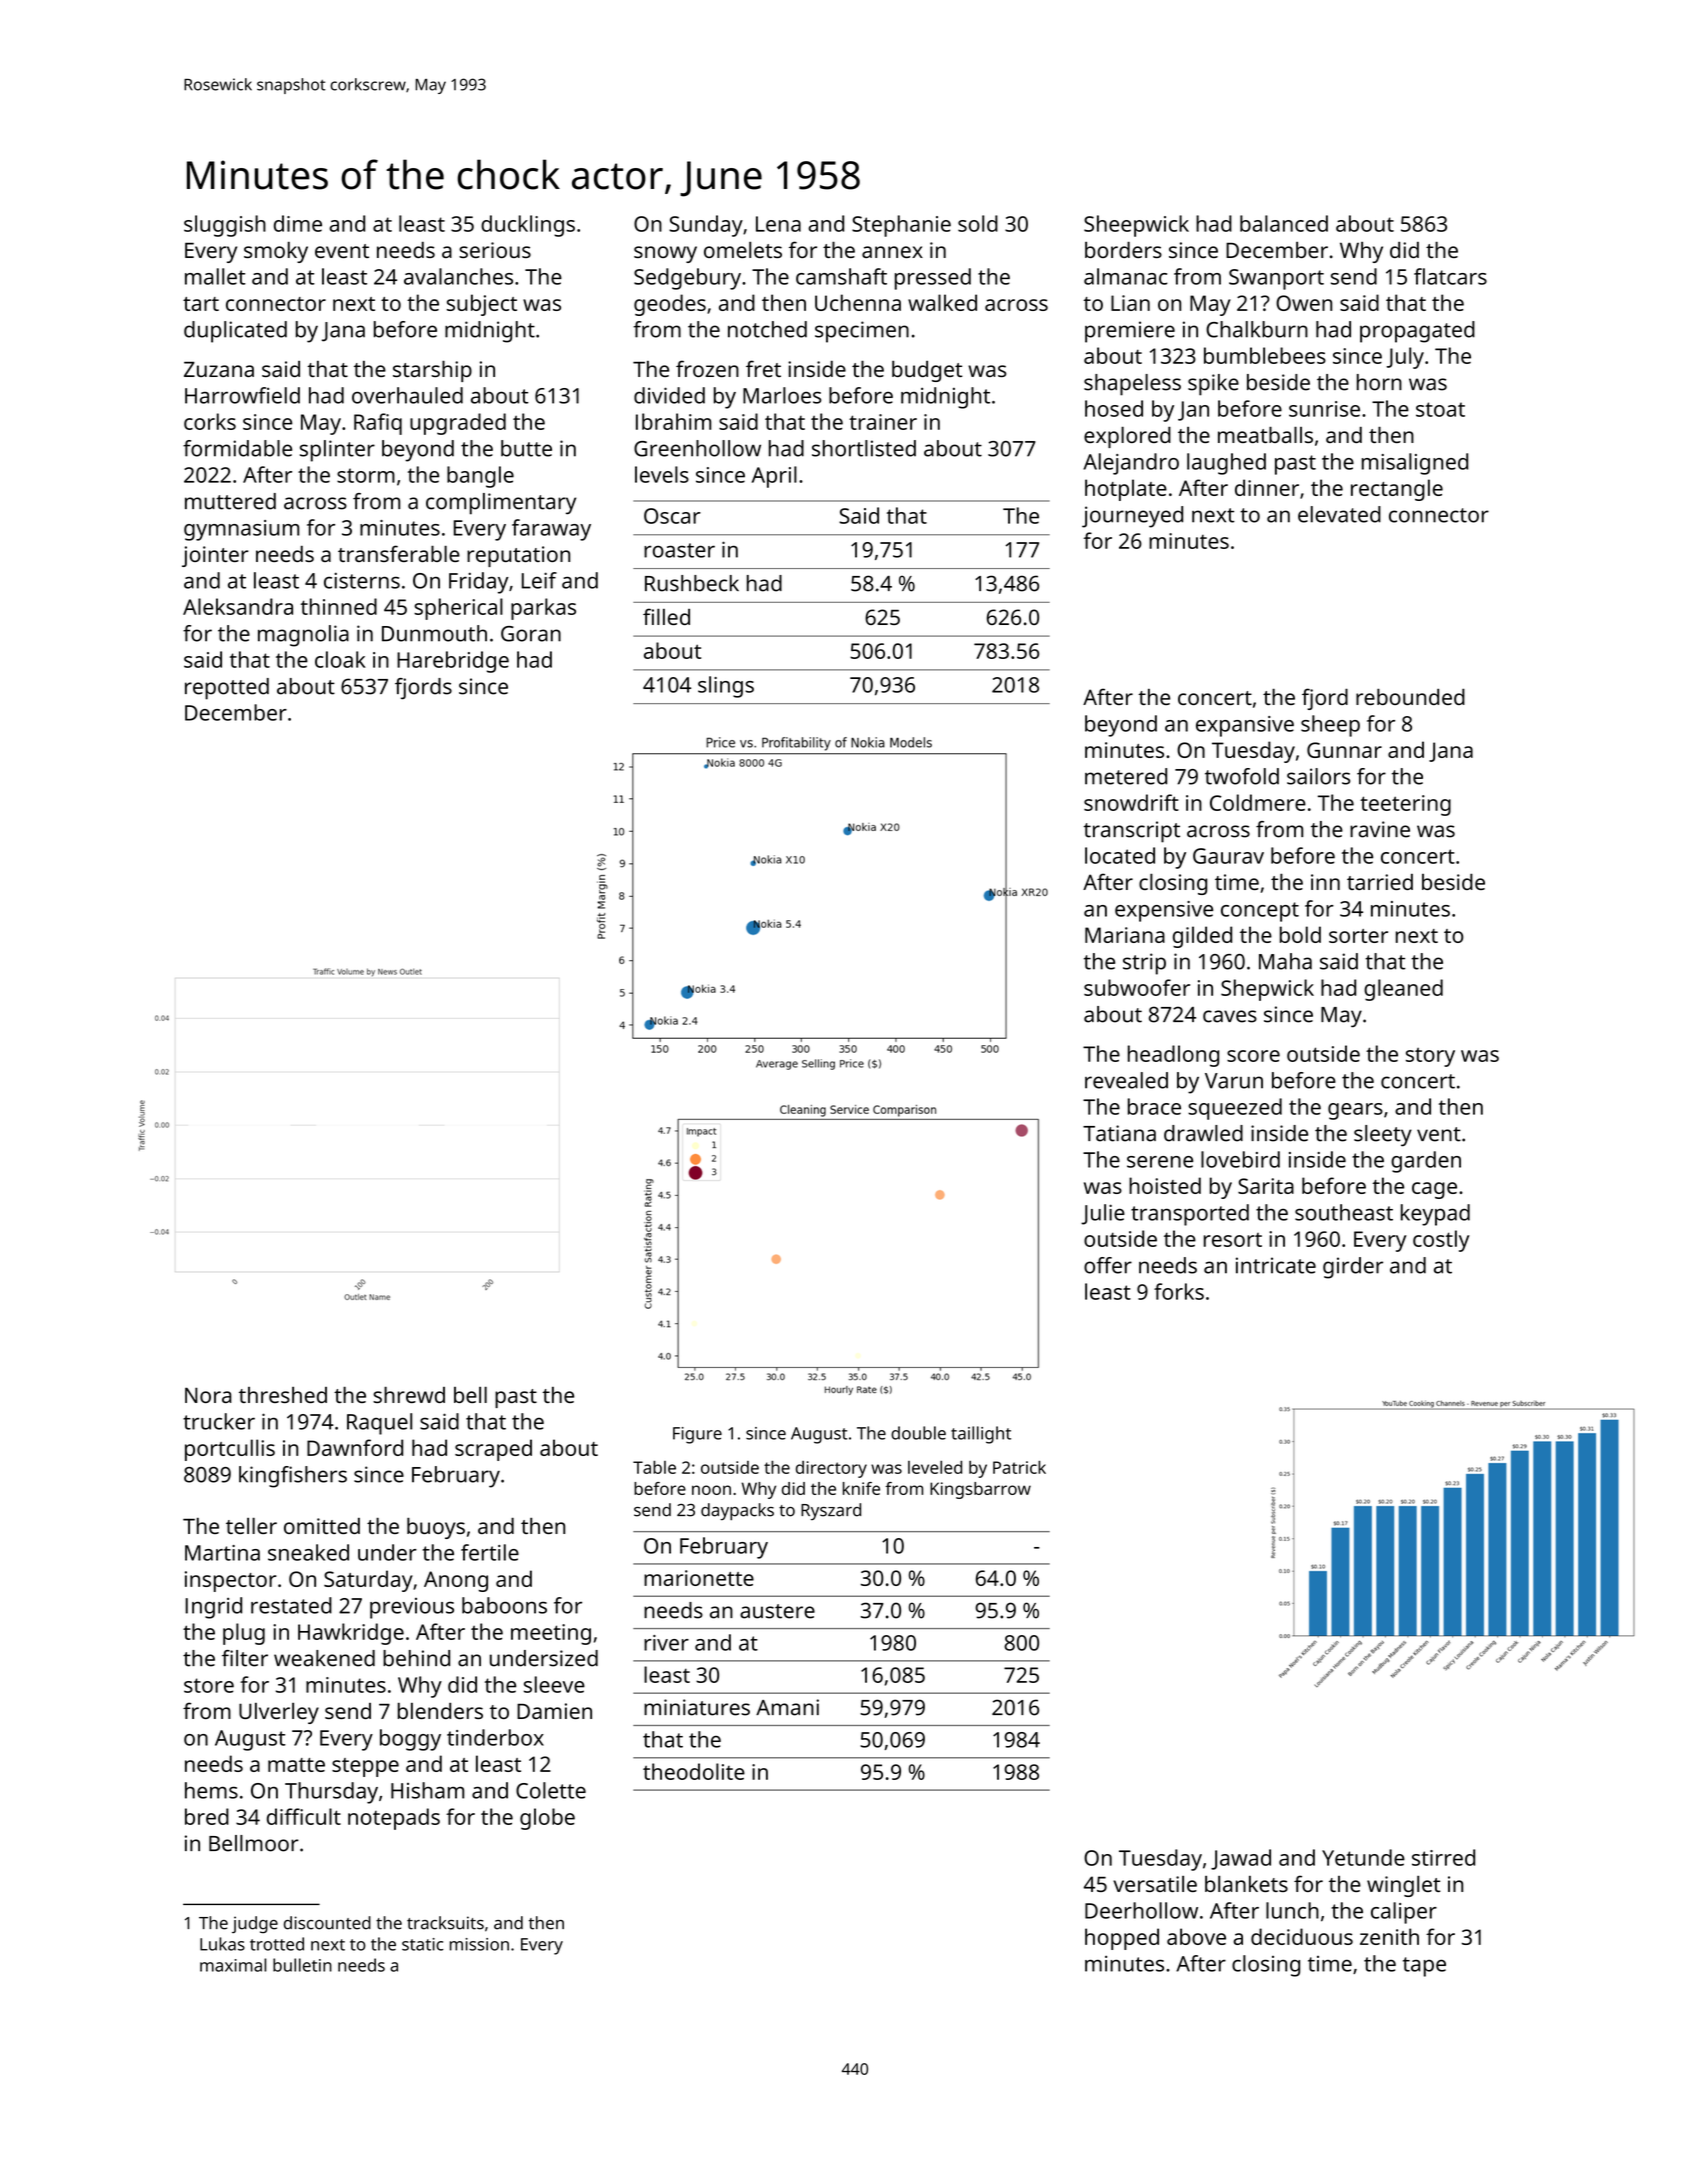 The height and width of the document is (2178, 1683). I want to click on costly, so click(1441, 1241).
